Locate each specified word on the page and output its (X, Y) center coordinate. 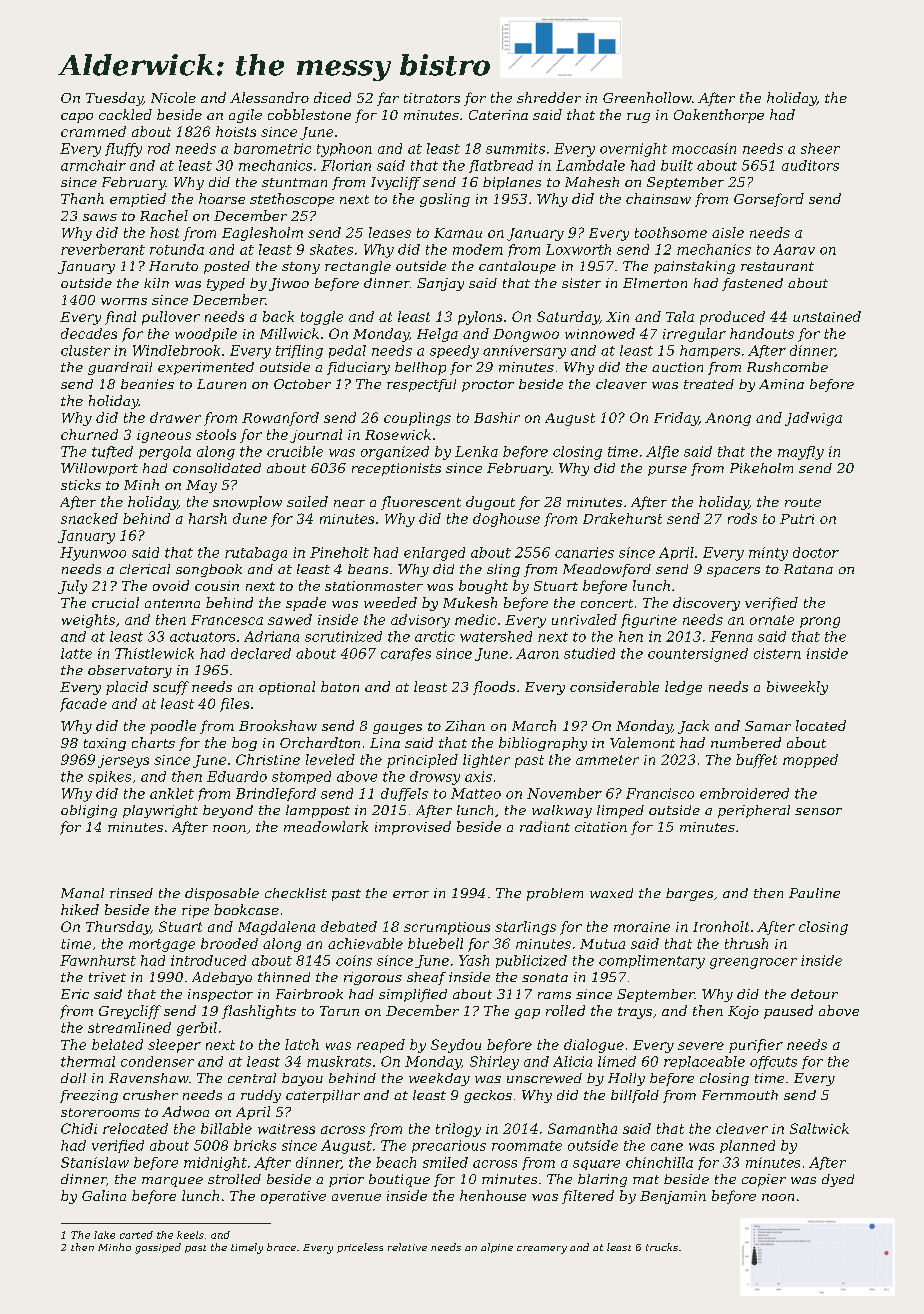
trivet (107, 977)
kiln (156, 283)
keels (190, 1235)
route (803, 502)
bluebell (435, 943)
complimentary (652, 962)
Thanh (82, 198)
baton (340, 686)
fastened (752, 284)
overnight (633, 150)
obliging (89, 811)
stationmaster (374, 586)
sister (581, 283)
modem (478, 249)
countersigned (698, 655)
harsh (208, 518)
